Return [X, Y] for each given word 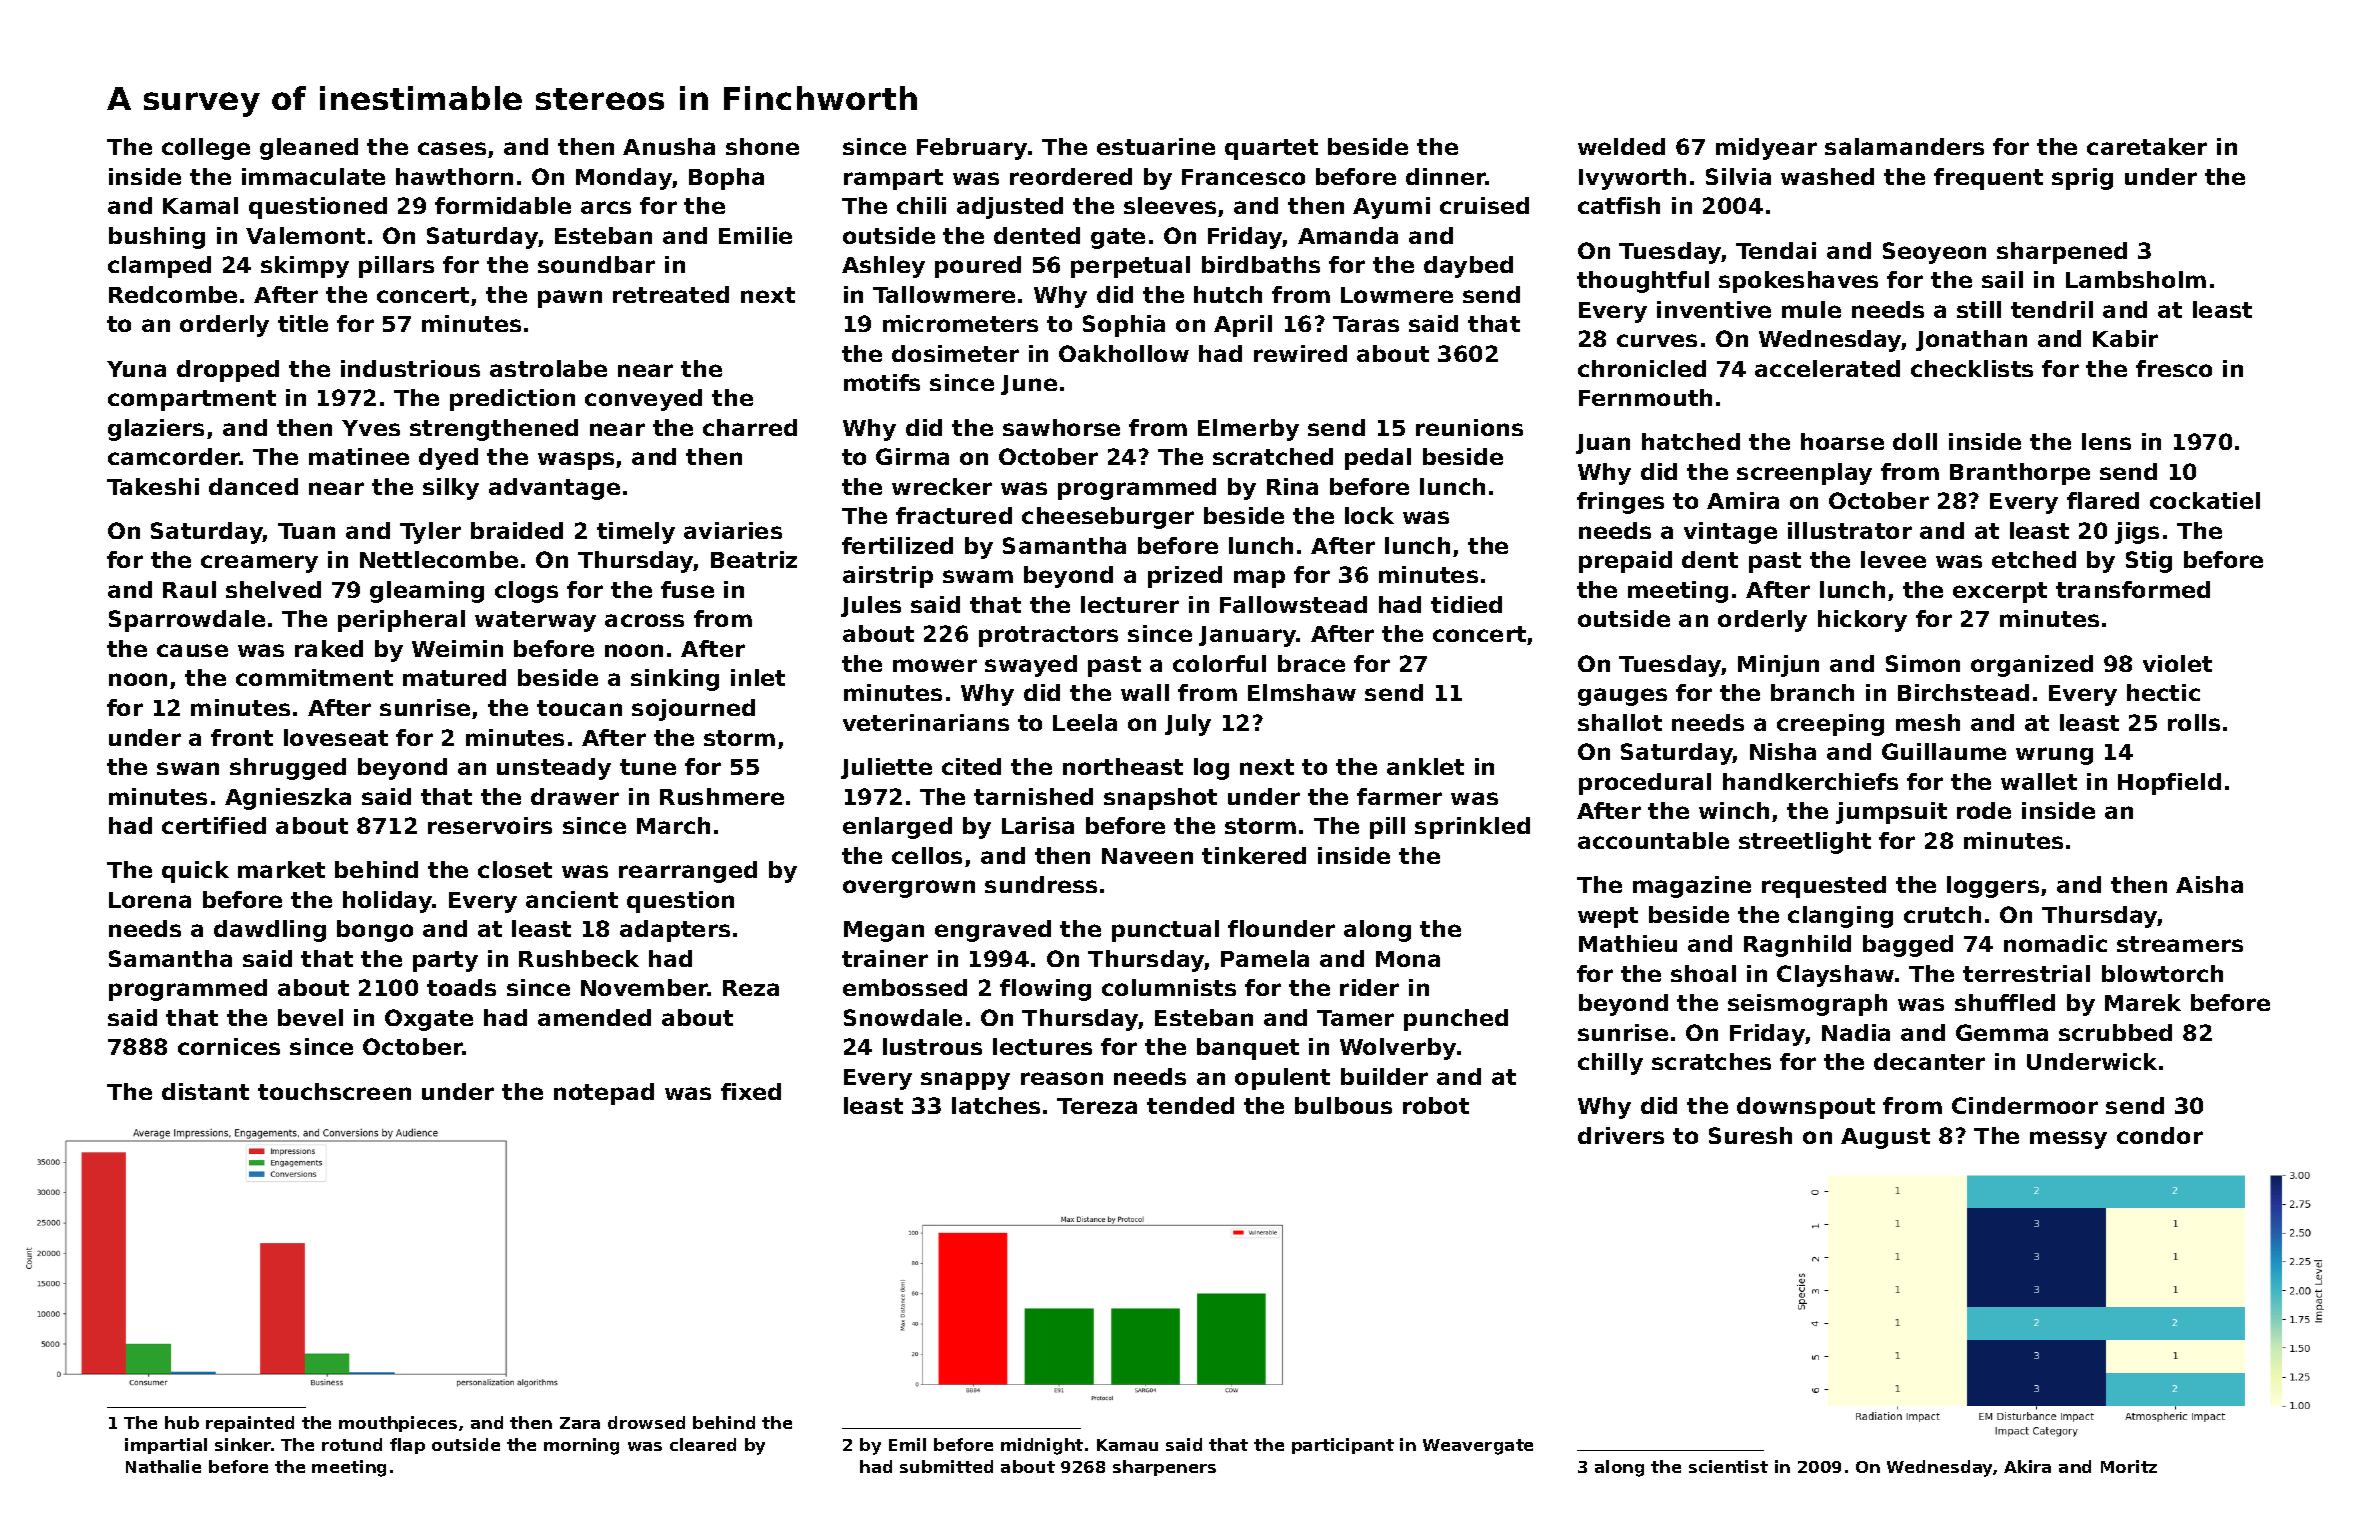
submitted [946, 1466]
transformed [2133, 589]
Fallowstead [1293, 604]
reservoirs [490, 825]
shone [762, 146]
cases [452, 148]
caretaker [2147, 146]
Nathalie [163, 1466]
